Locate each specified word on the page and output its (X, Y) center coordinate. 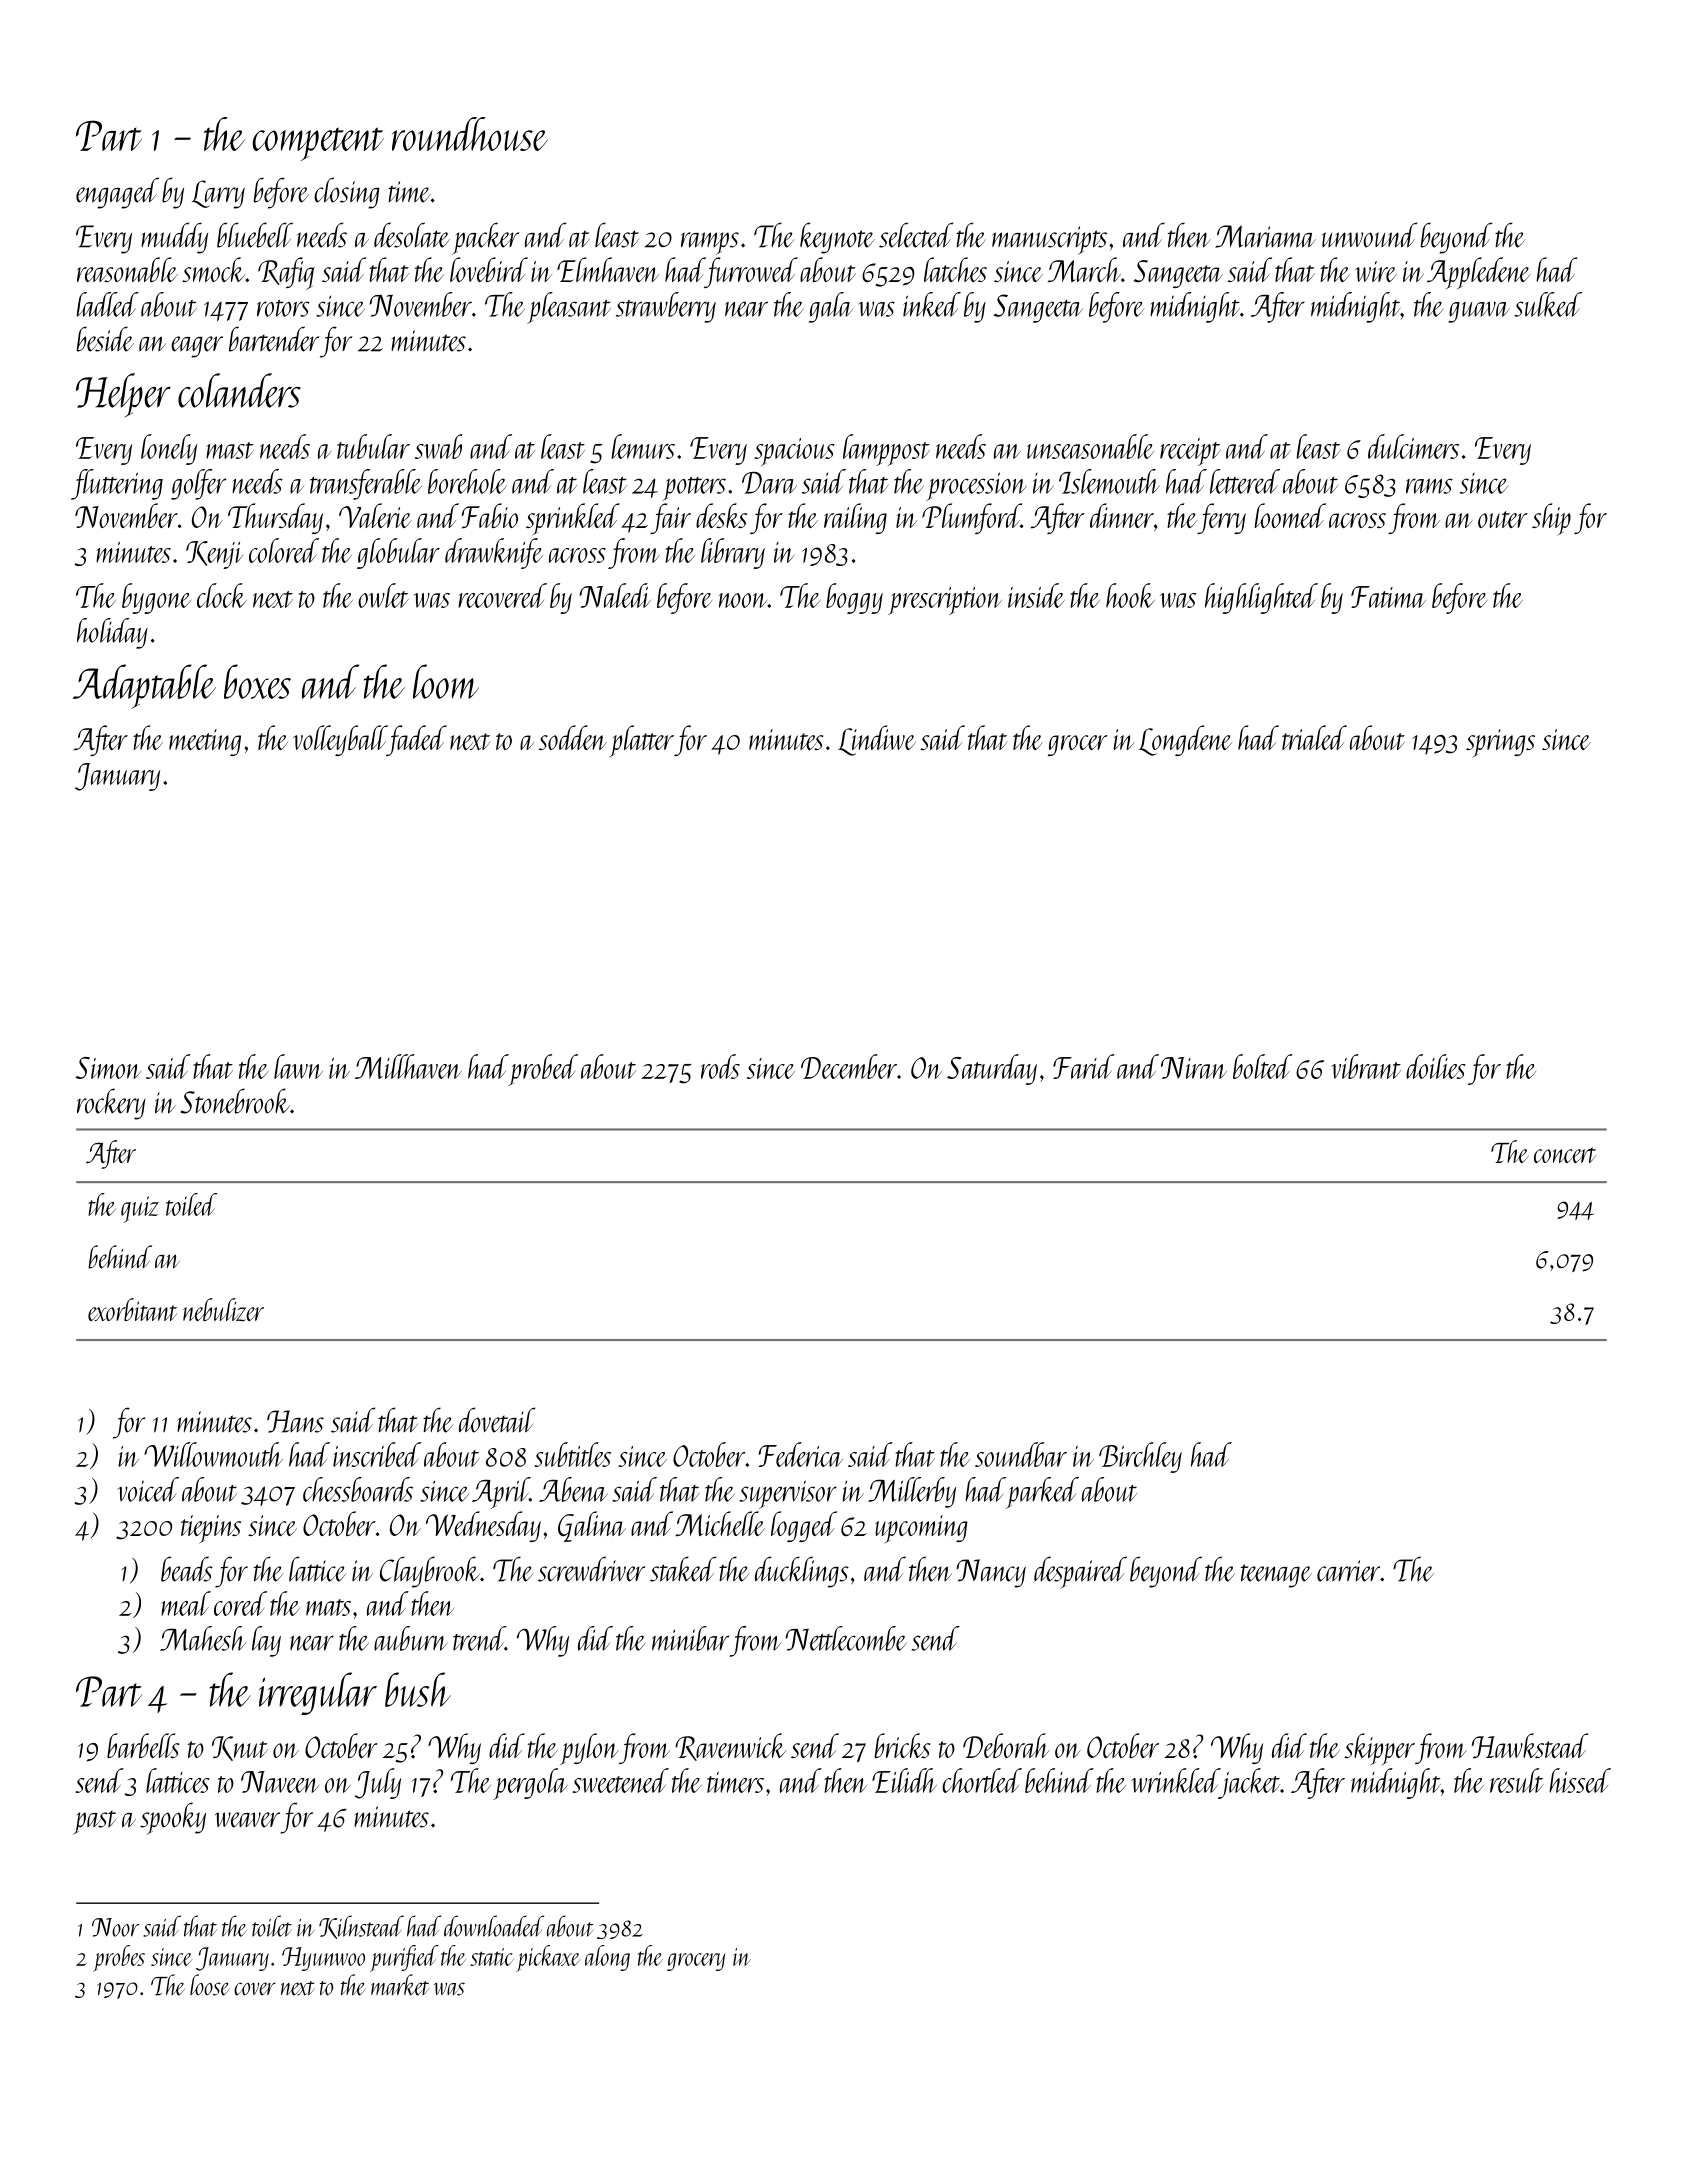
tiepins (211, 1529)
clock (222, 595)
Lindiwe (877, 740)
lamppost (886, 450)
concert (1565, 1155)
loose (210, 1985)
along (607, 1958)
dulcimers (1413, 446)
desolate (412, 235)
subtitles (572, 1454)
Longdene (1185, 740)
